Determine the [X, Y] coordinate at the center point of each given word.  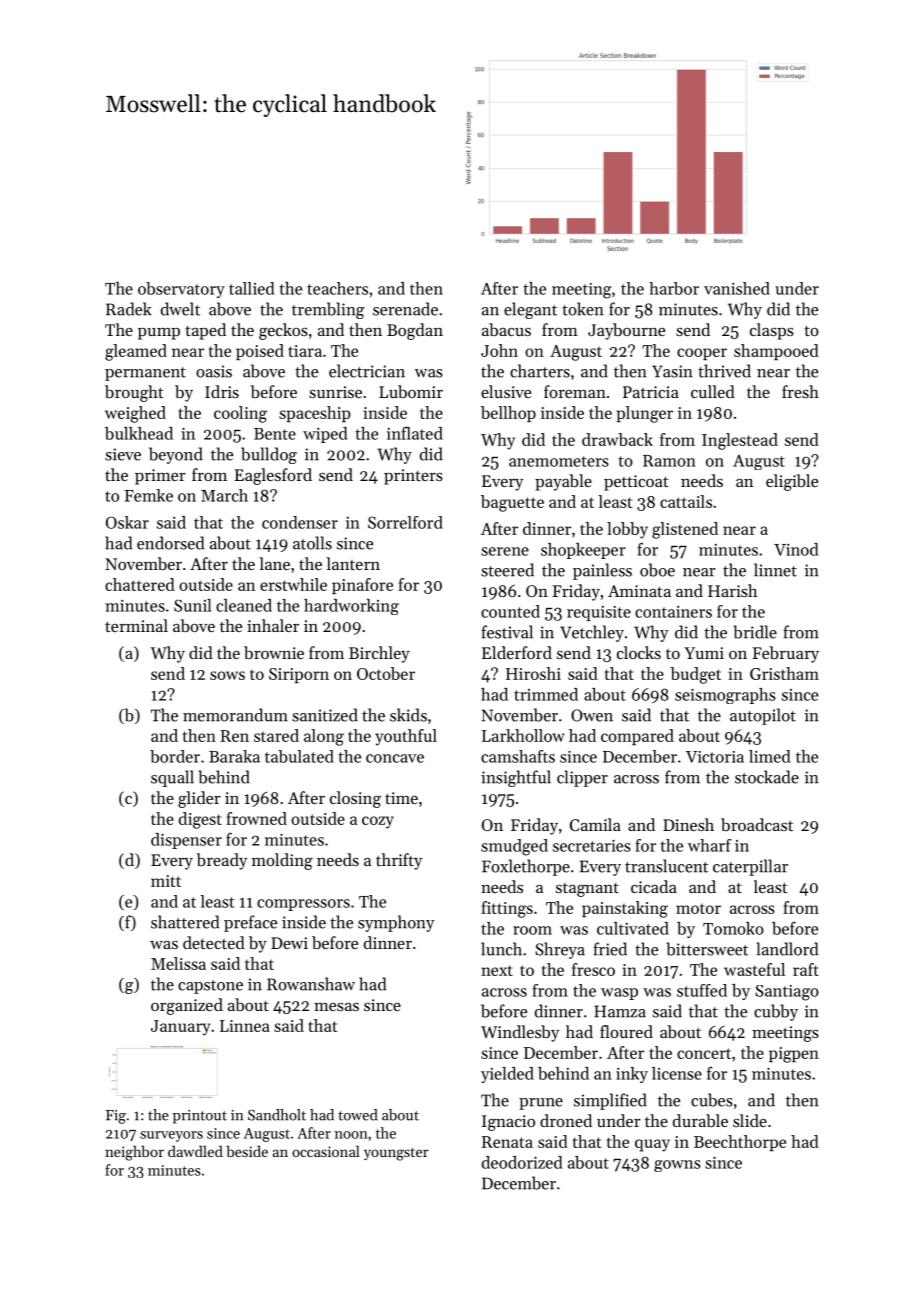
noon [351, 1135]
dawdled [195, 1151]
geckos [283, 331]
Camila [595, 824]
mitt [166, 881]
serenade [405, 309]
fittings [507, 909]
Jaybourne [626, 331]
